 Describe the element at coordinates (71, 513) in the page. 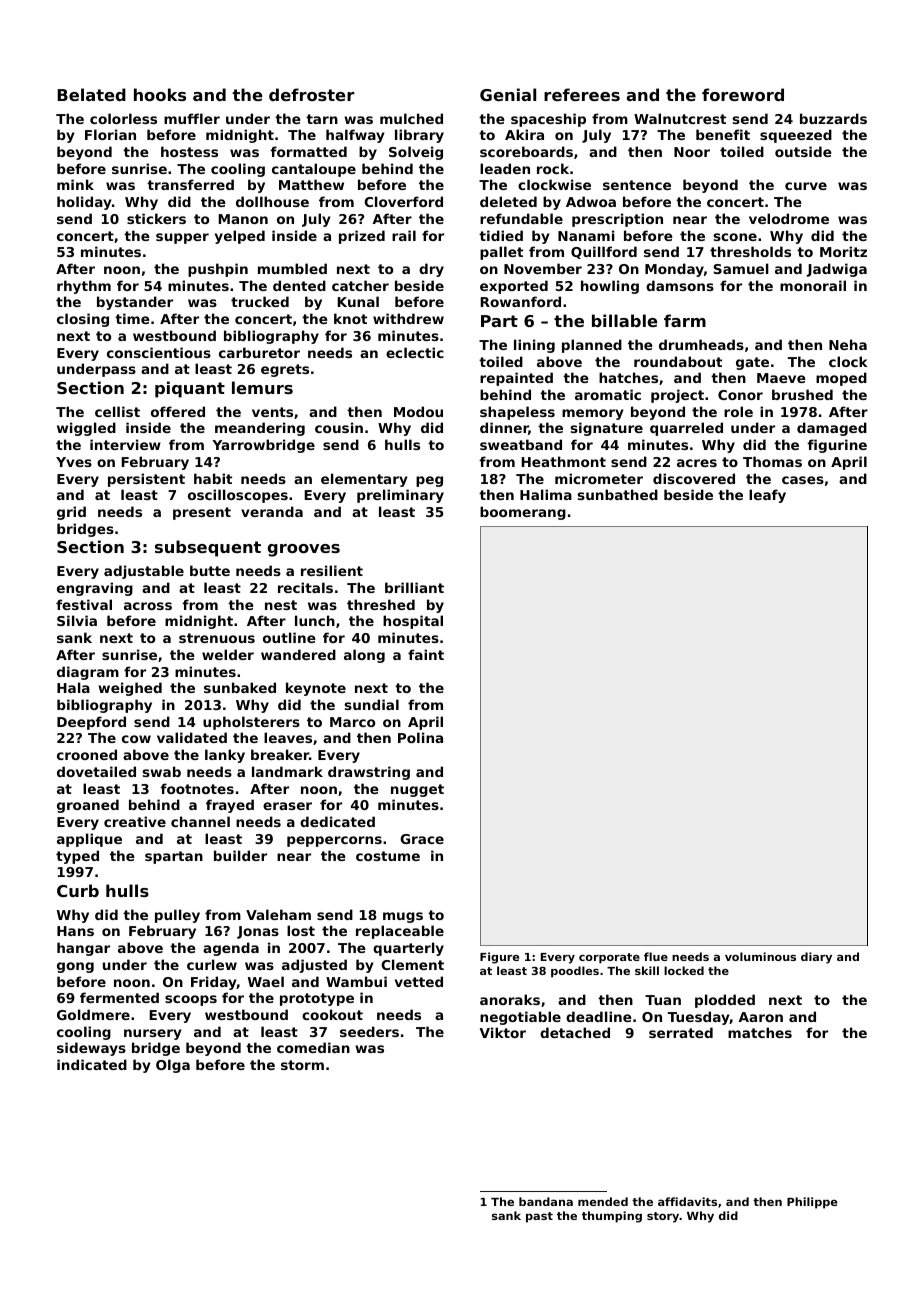

I see `grid` at that location.
